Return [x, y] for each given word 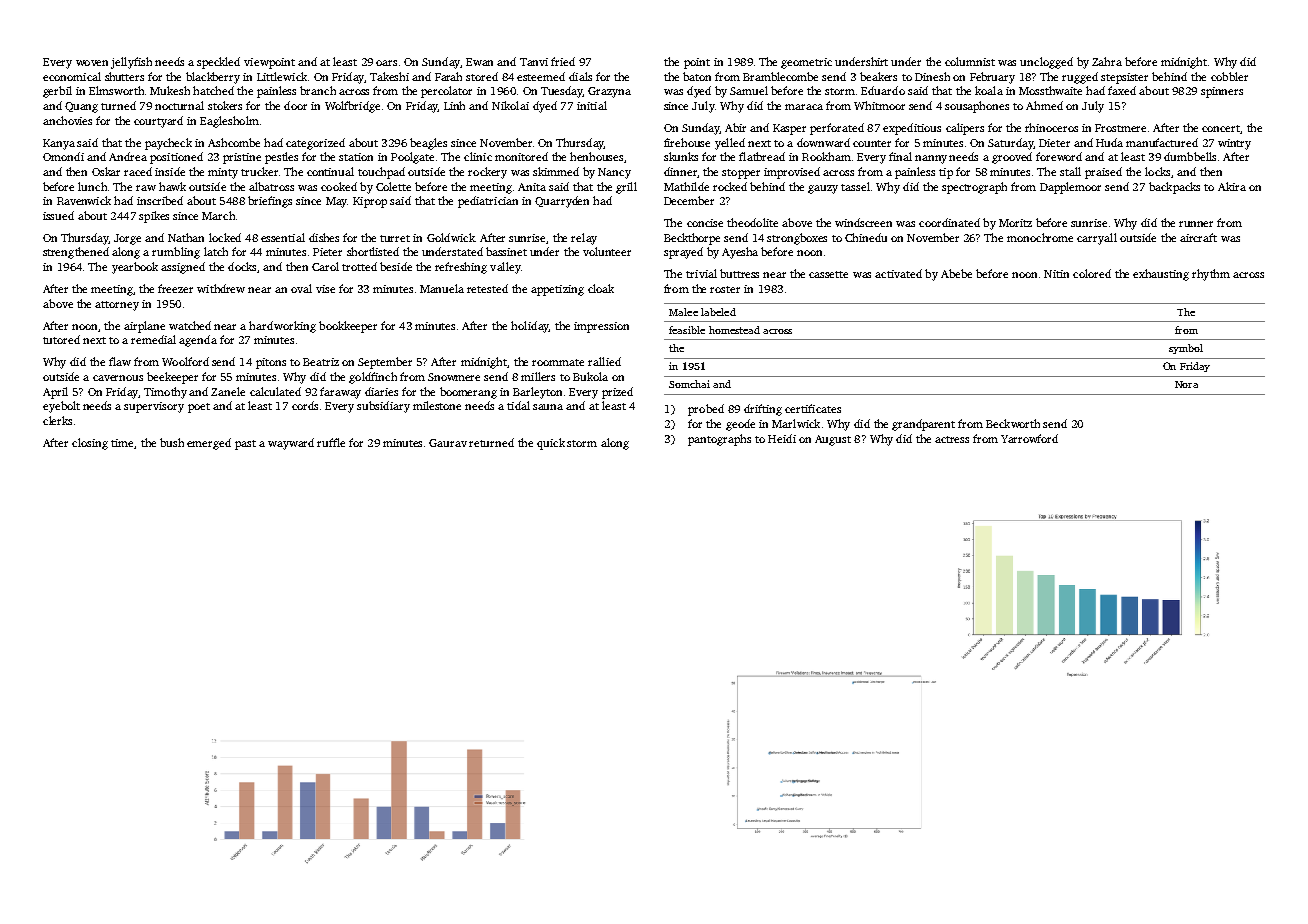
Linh [454, 105]
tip [946, 173]
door [295, 105]
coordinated [949, 222]
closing [90, 444]
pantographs [719, 440]
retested [487, 288]
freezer [175, 288]
